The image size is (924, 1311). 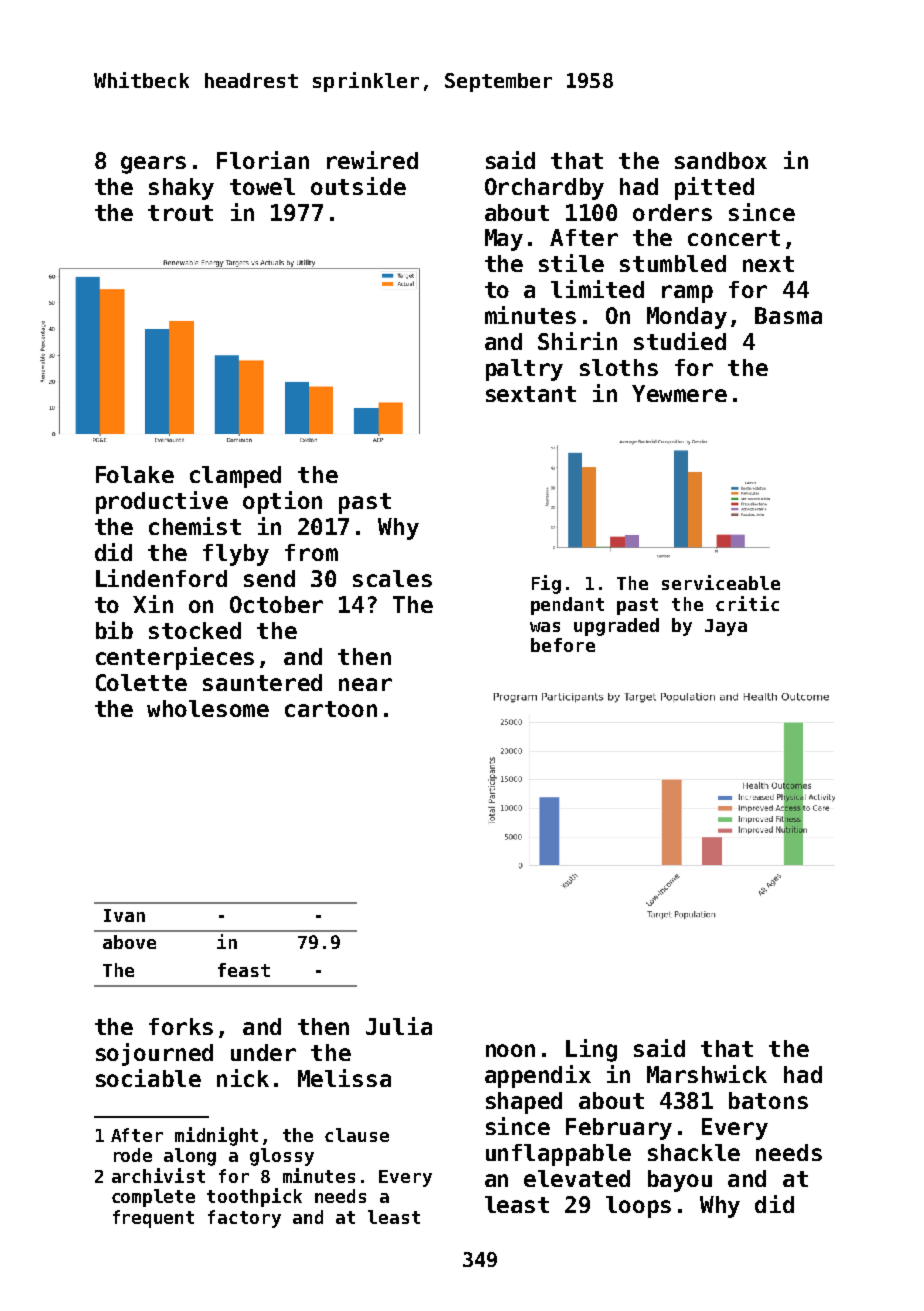 What do you see at coordinates (358, 186) in the image?
I see `outside` at bounding box center [358, 186].
